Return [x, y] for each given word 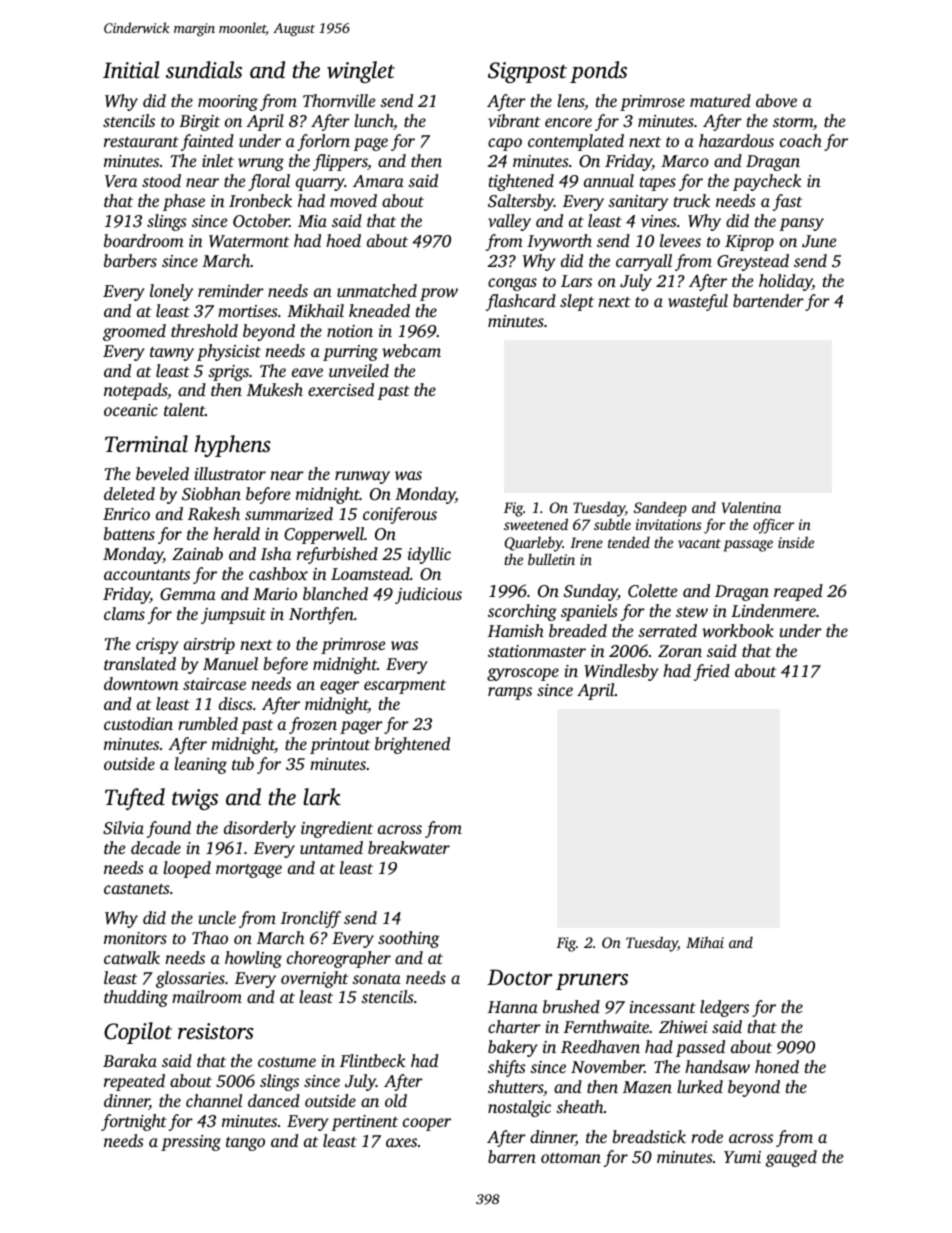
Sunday [591, 592]
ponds [598, 72]
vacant [699, 543]
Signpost [527, 72]
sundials [204, 70]
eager [339, 687]
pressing [191, 1143]
